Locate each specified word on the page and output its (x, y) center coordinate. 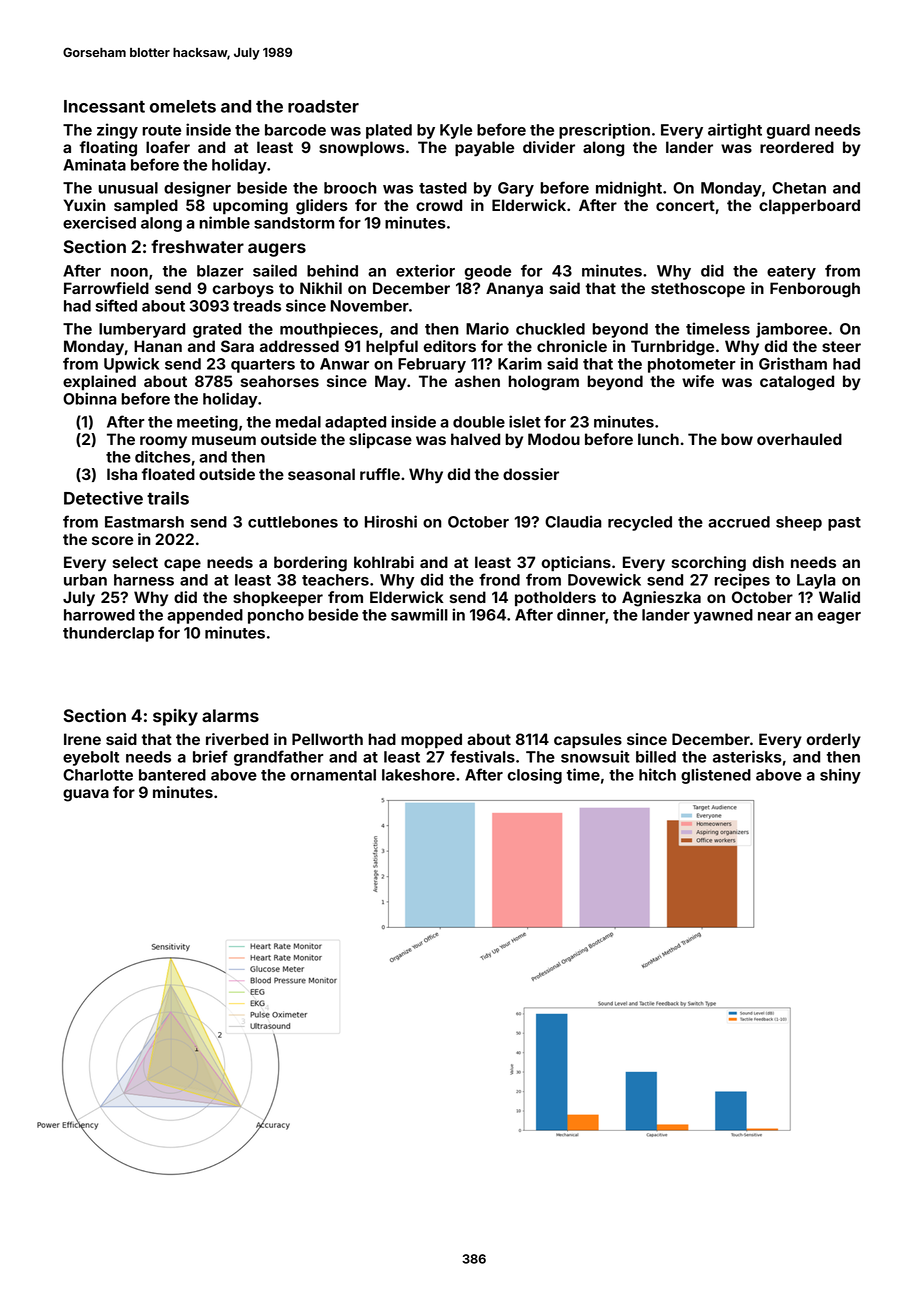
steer (841, 346)
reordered (797, 147)
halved (475, 439)
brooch (350, 188)
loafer (168, 147)
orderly (833, 741)
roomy (163, 442)
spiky (175, 717)
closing (534, 776)
